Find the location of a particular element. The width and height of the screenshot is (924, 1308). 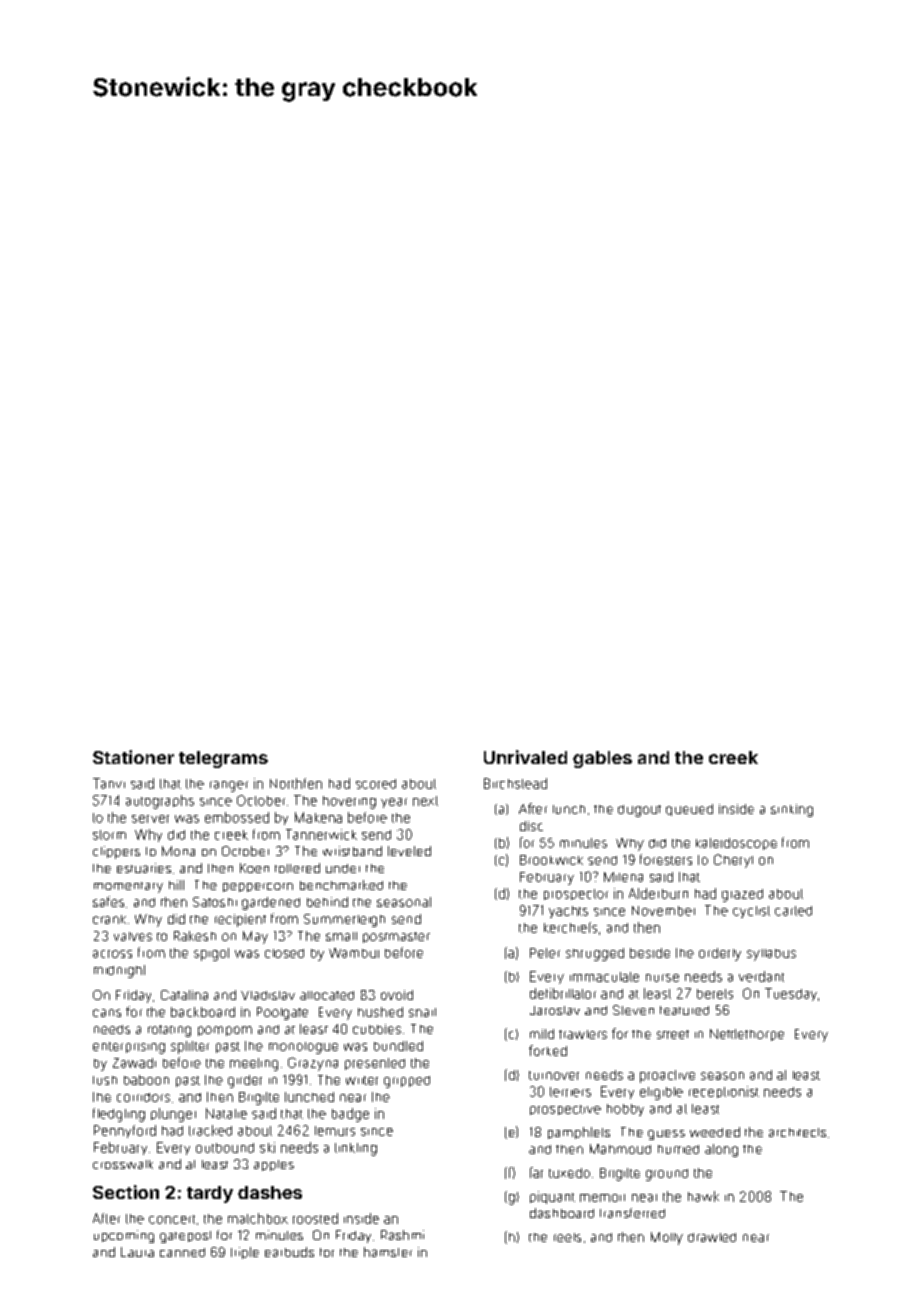

Molly is located at coordinates (667, 1238).
